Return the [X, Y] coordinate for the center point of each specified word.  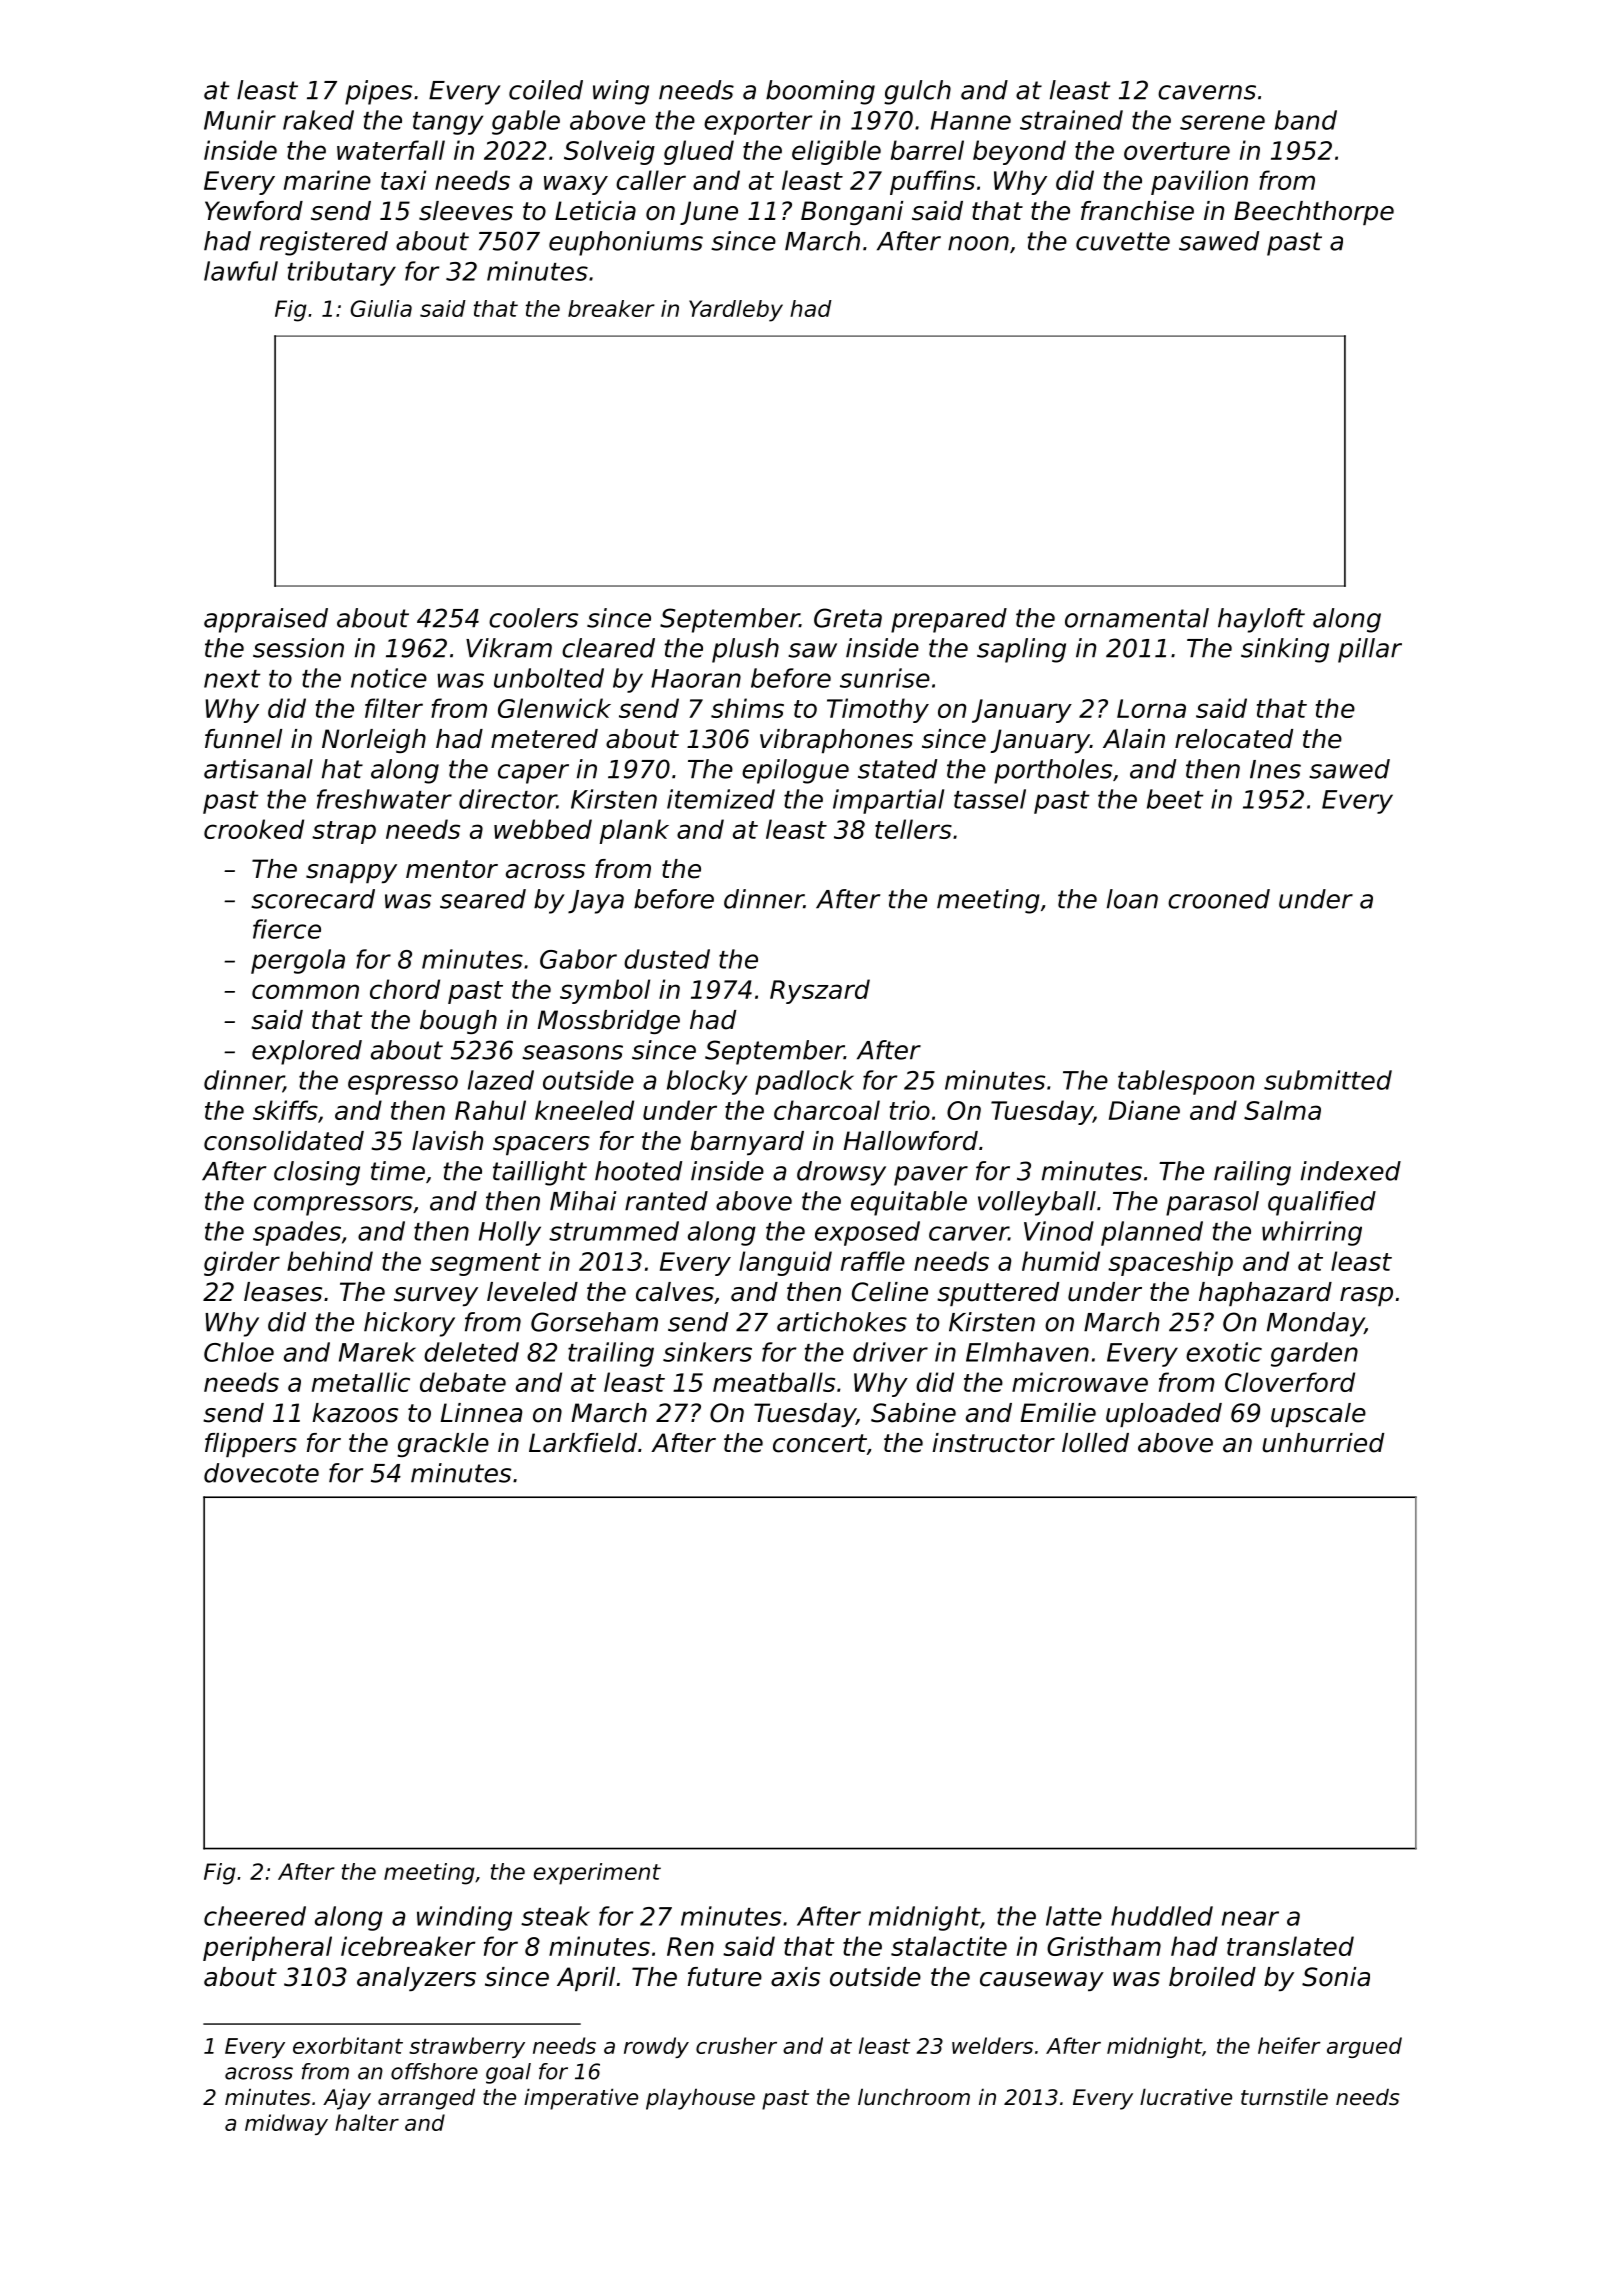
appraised [266, 620]
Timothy [878, 710]
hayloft [1261, 620]
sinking [1285, 650]
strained [1071, 120]
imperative [581, 2099]
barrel [927, 150]
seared [483, 899]
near [1250, 1918]
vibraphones [836, 741]
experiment [597, 1874]
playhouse [700, 2099]
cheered [255, 1916]
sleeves [466, 211]
